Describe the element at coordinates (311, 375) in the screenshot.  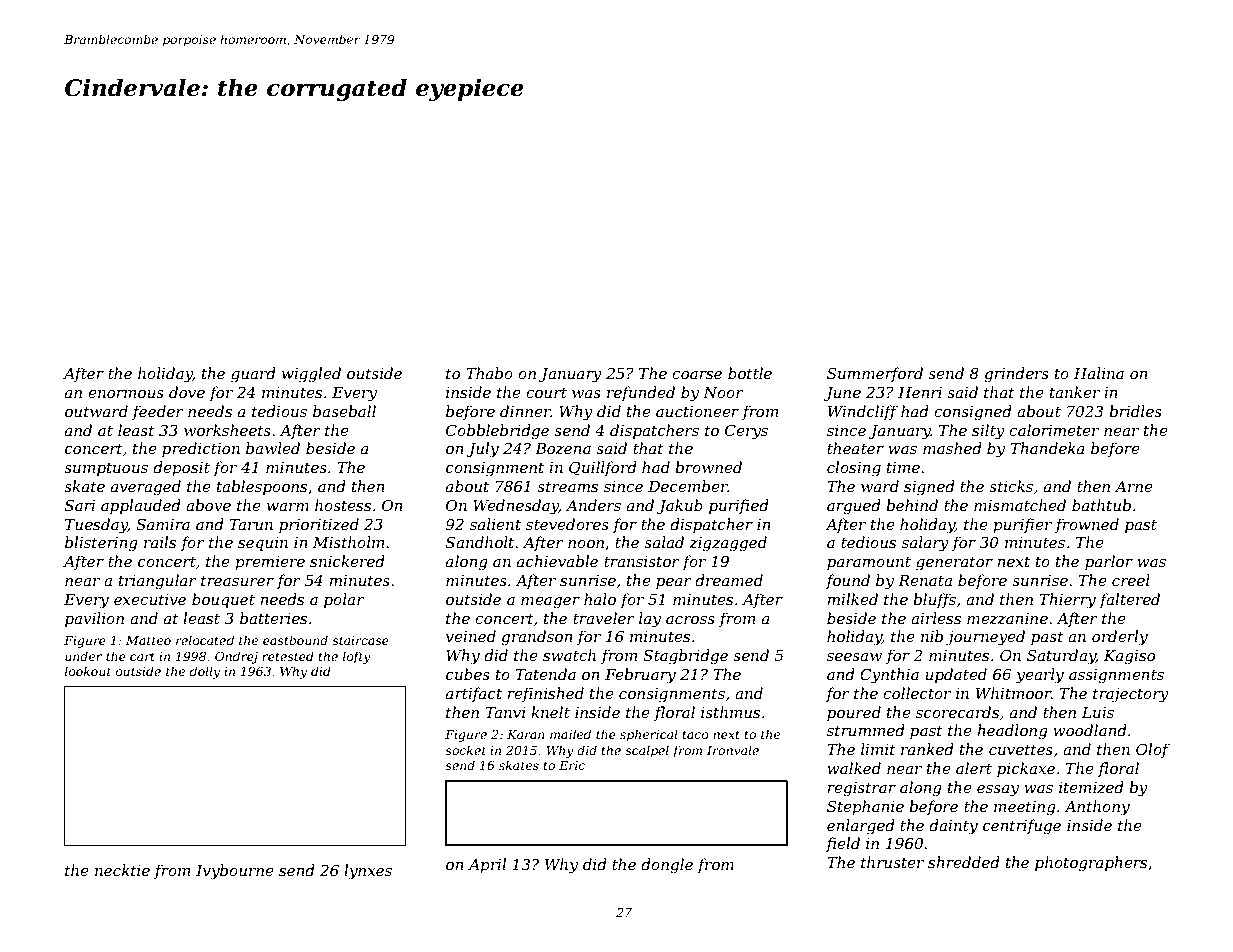
I see `wiggled` at that location.
